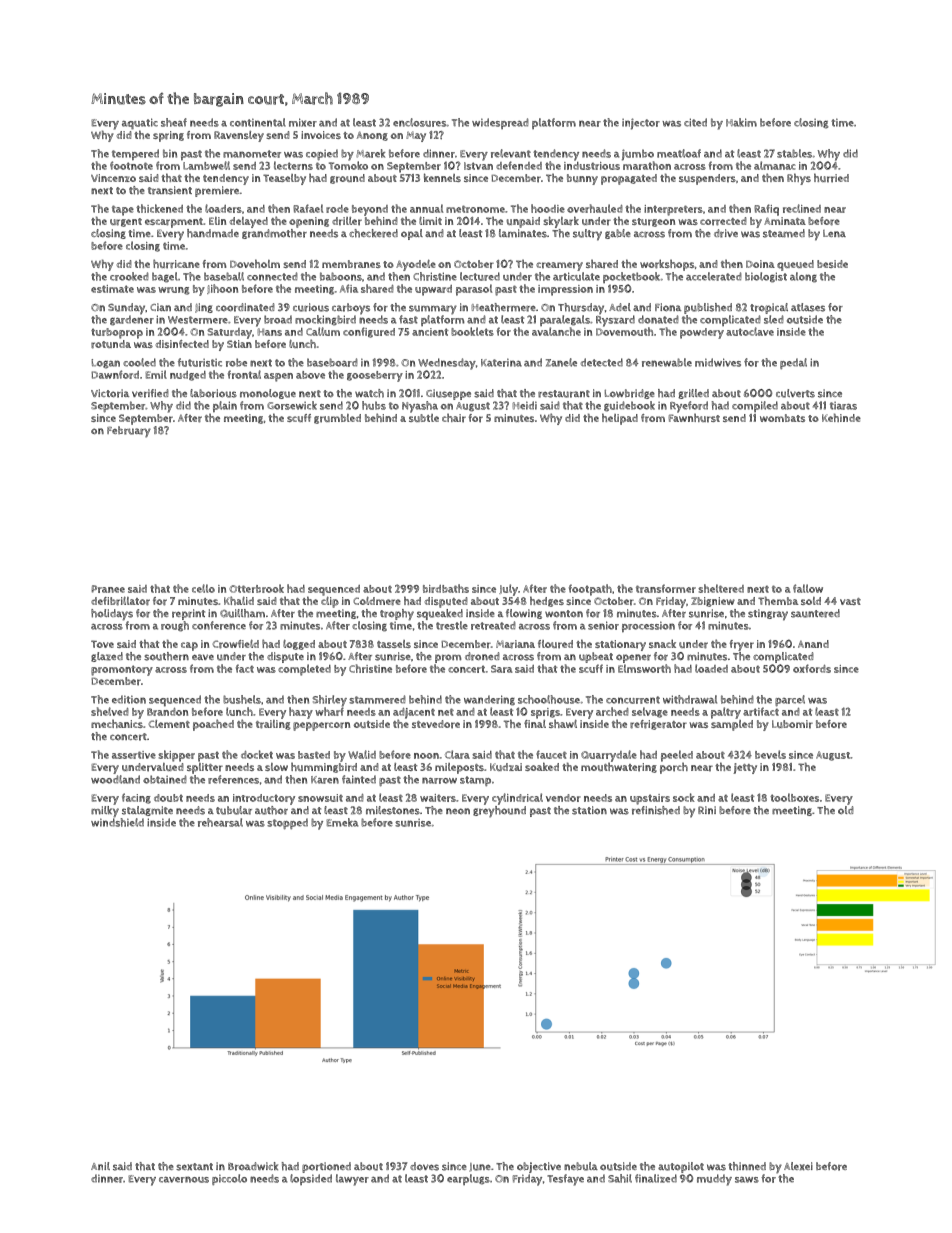 The width and height of the image is (952, 1233). What do you see at coordinates (337, 419) in the image?
I see `grumbled` at bounding box center [337, 419].
